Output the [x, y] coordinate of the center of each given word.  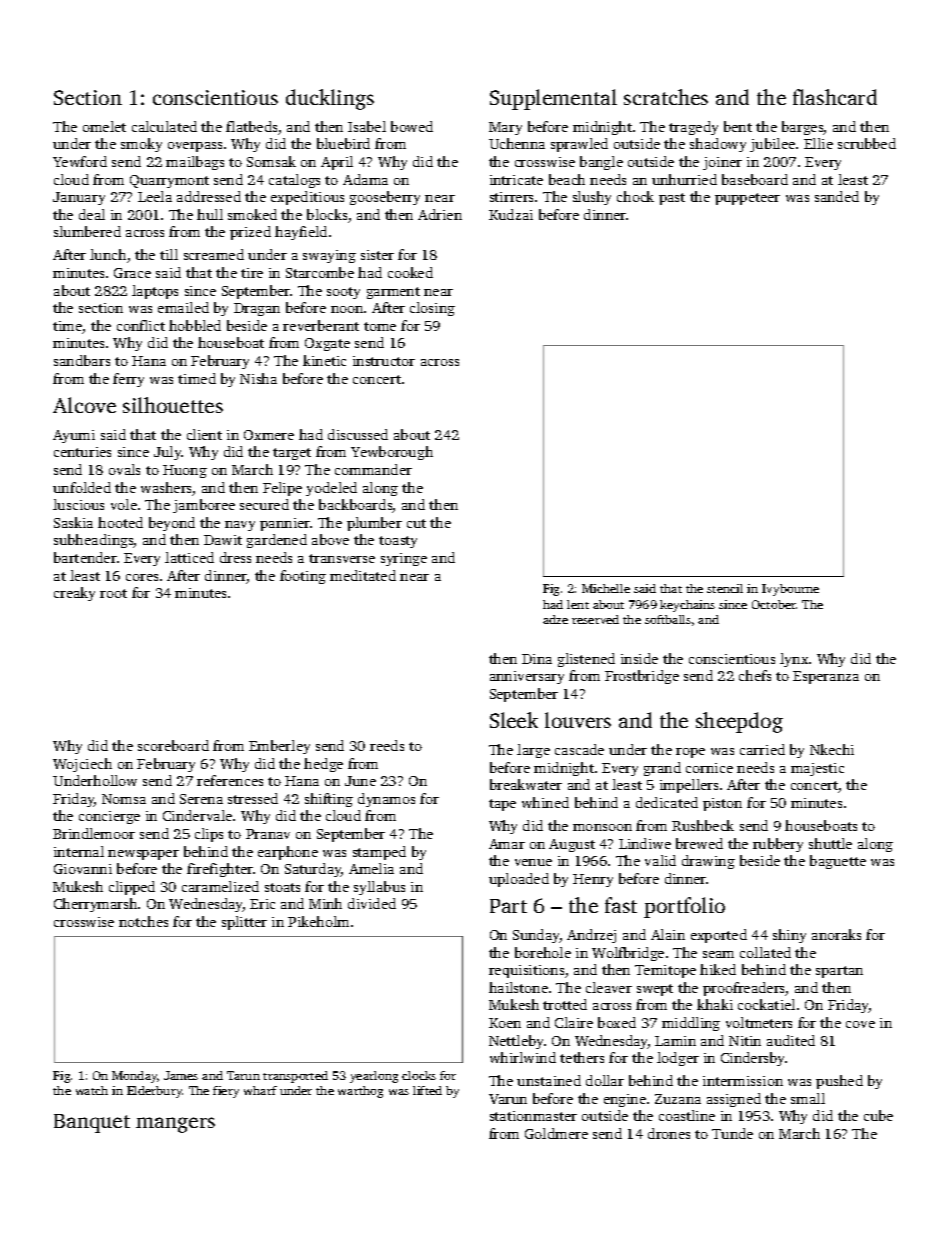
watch [92, 1090]
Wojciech [82, 765]
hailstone [518, 987]
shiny [789, 936]
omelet [104, 126]
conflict [141, 325]
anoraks [836, 934]
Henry [593, 880]
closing [432, 309]
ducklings [330, 99]
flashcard [835, 97]
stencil [725, 588]
